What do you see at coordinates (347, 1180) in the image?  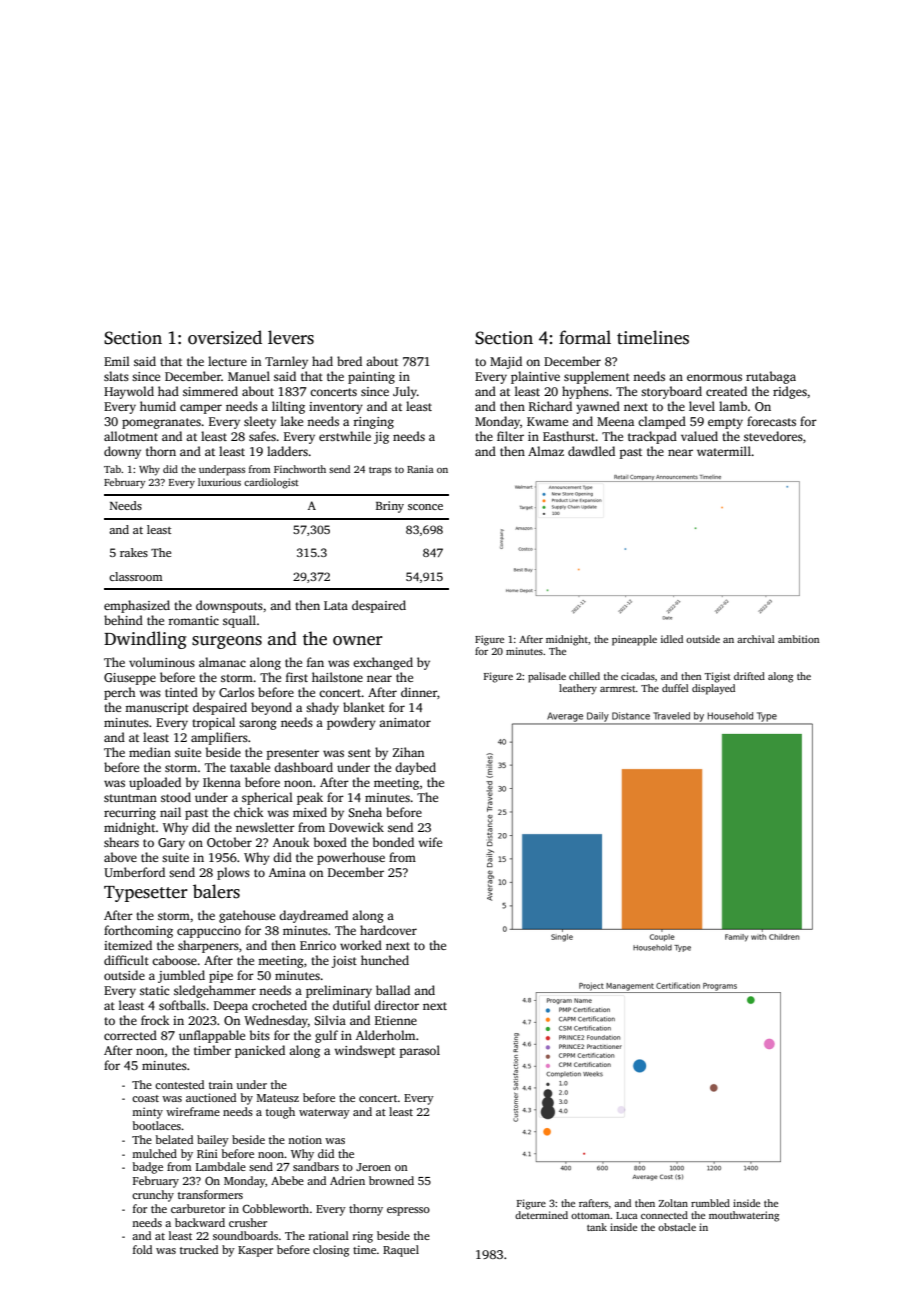 I see `Adrien` at bounding box center [347, 1180].
